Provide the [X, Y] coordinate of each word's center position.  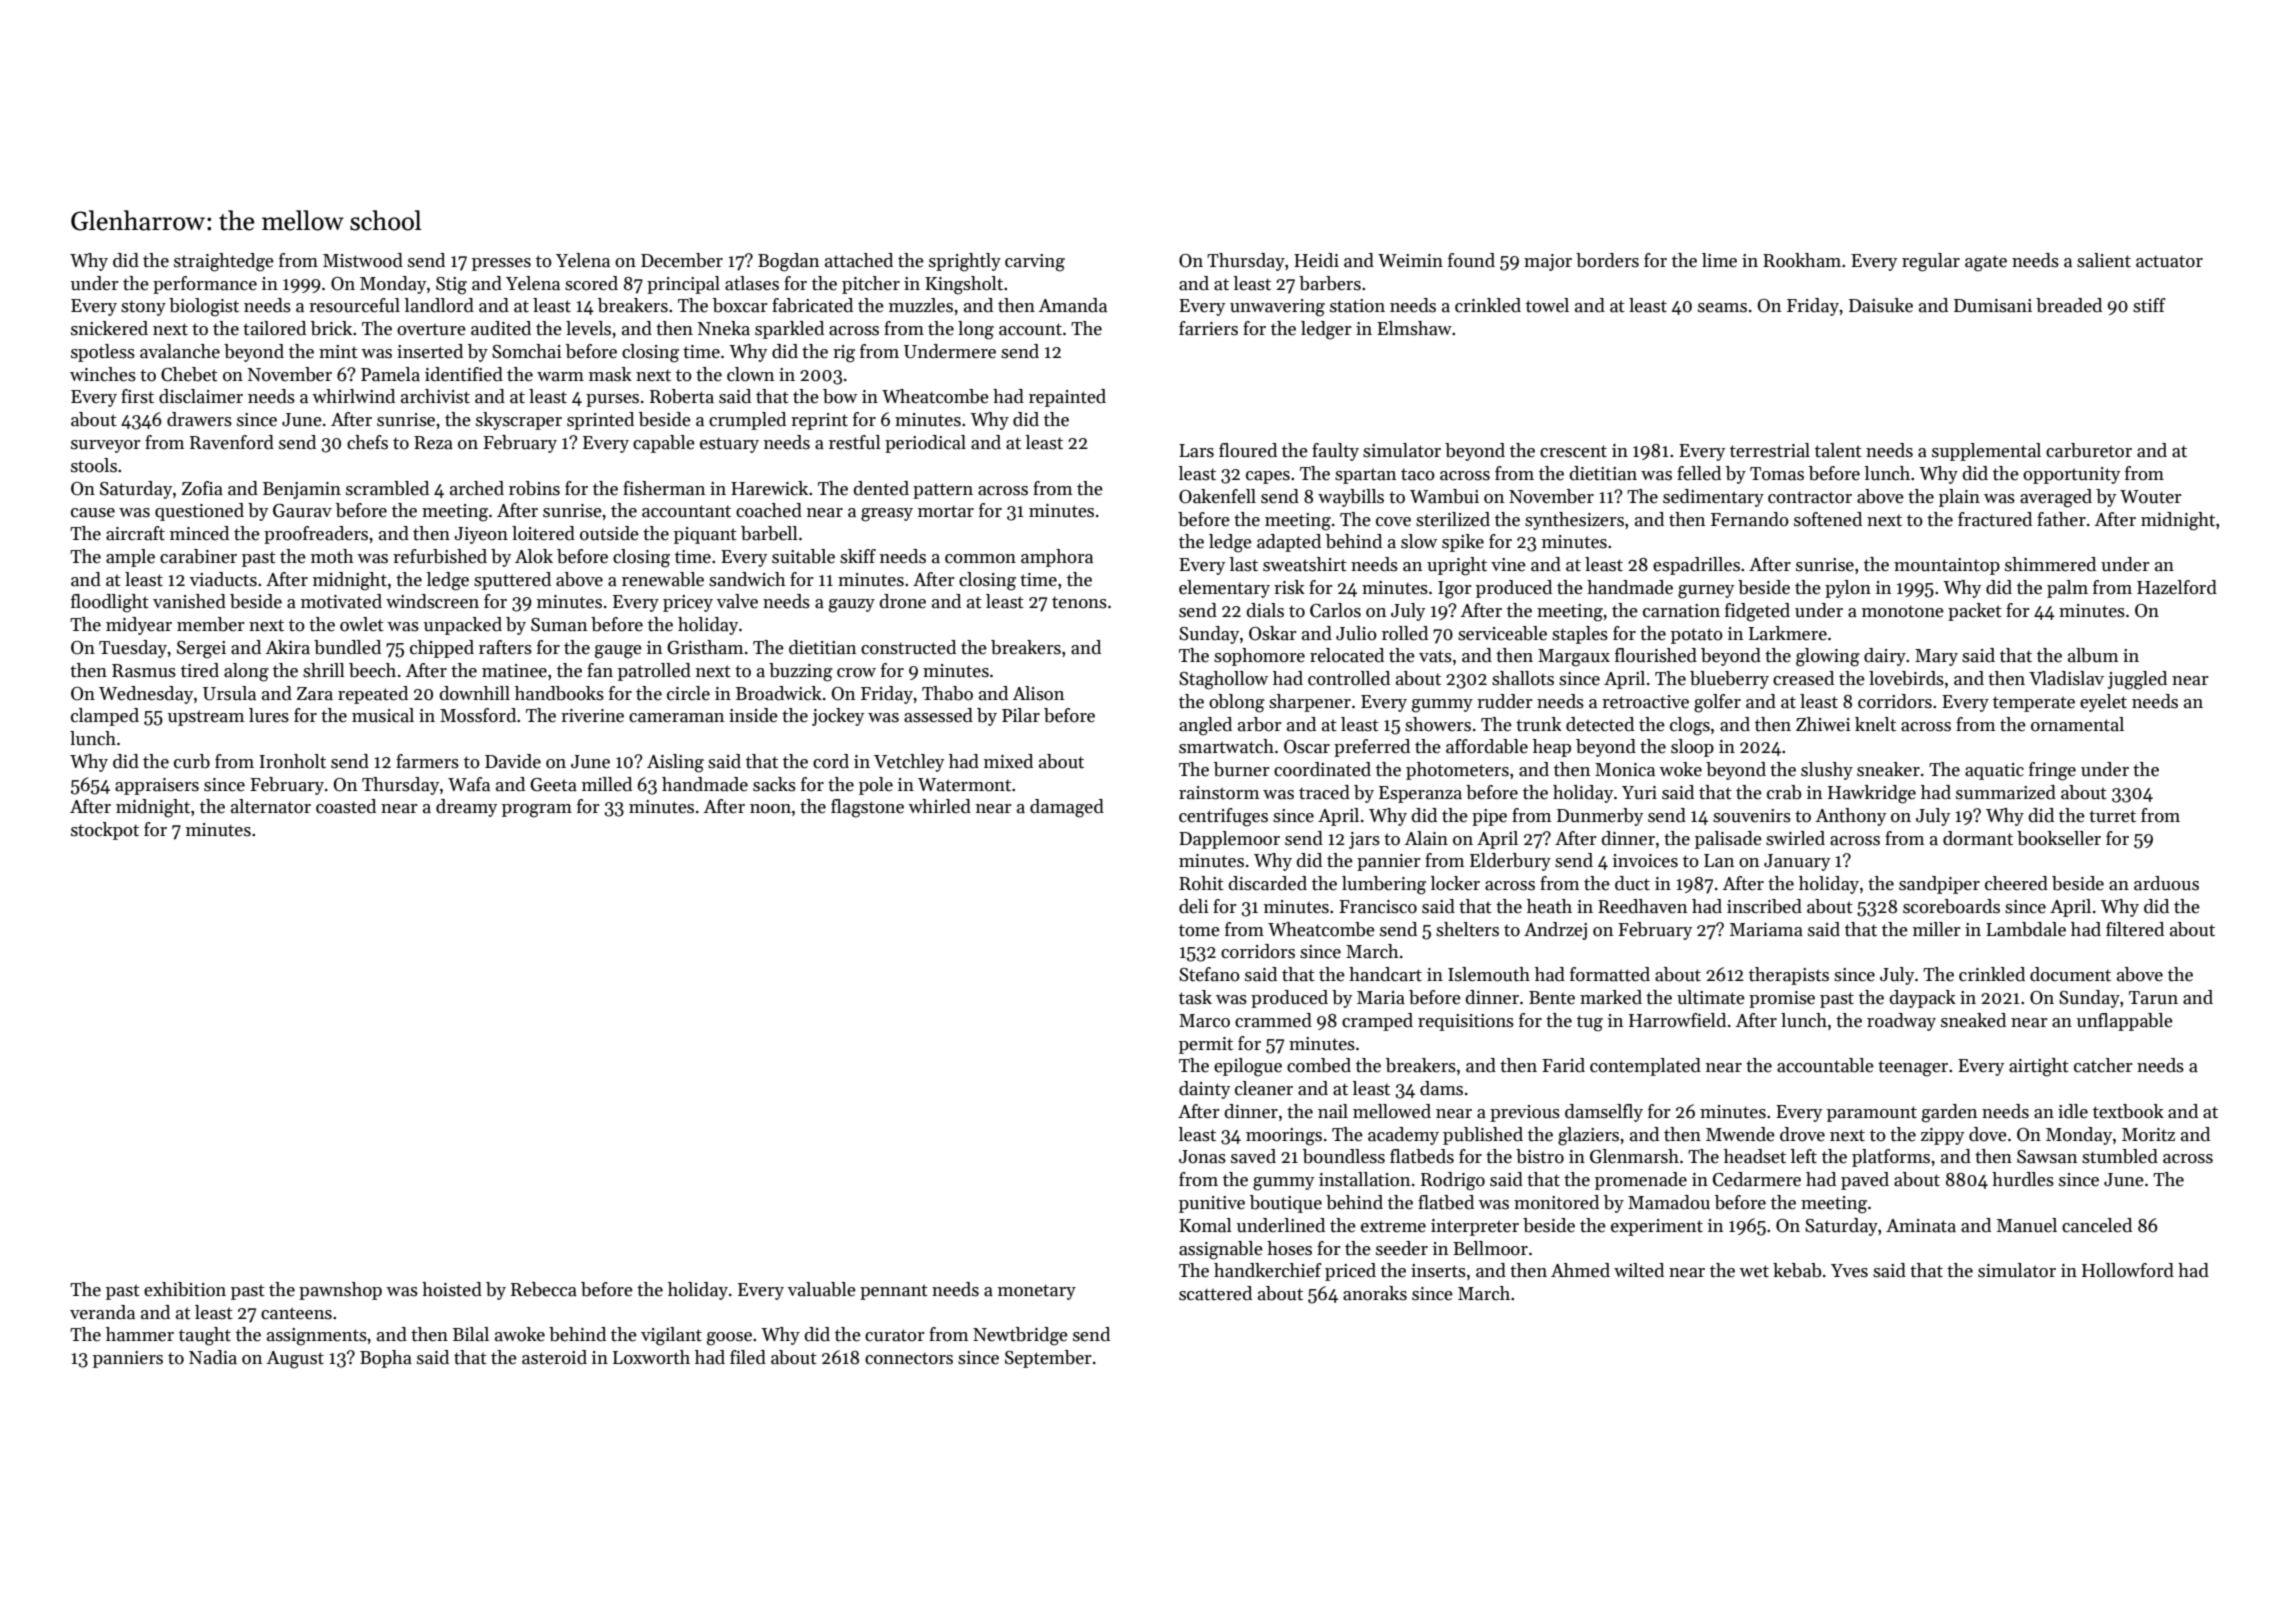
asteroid [554, 1357]
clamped [105, 717]
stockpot [105, 831]
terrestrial [1770, 450]
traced [1324, 792]
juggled [2137, 680]
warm [560, 377]
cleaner [1264, 1088]
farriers [1208, 328]
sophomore [1259, 657]
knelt [1875, 724]
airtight [2039, 1067]
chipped [442, 649]
